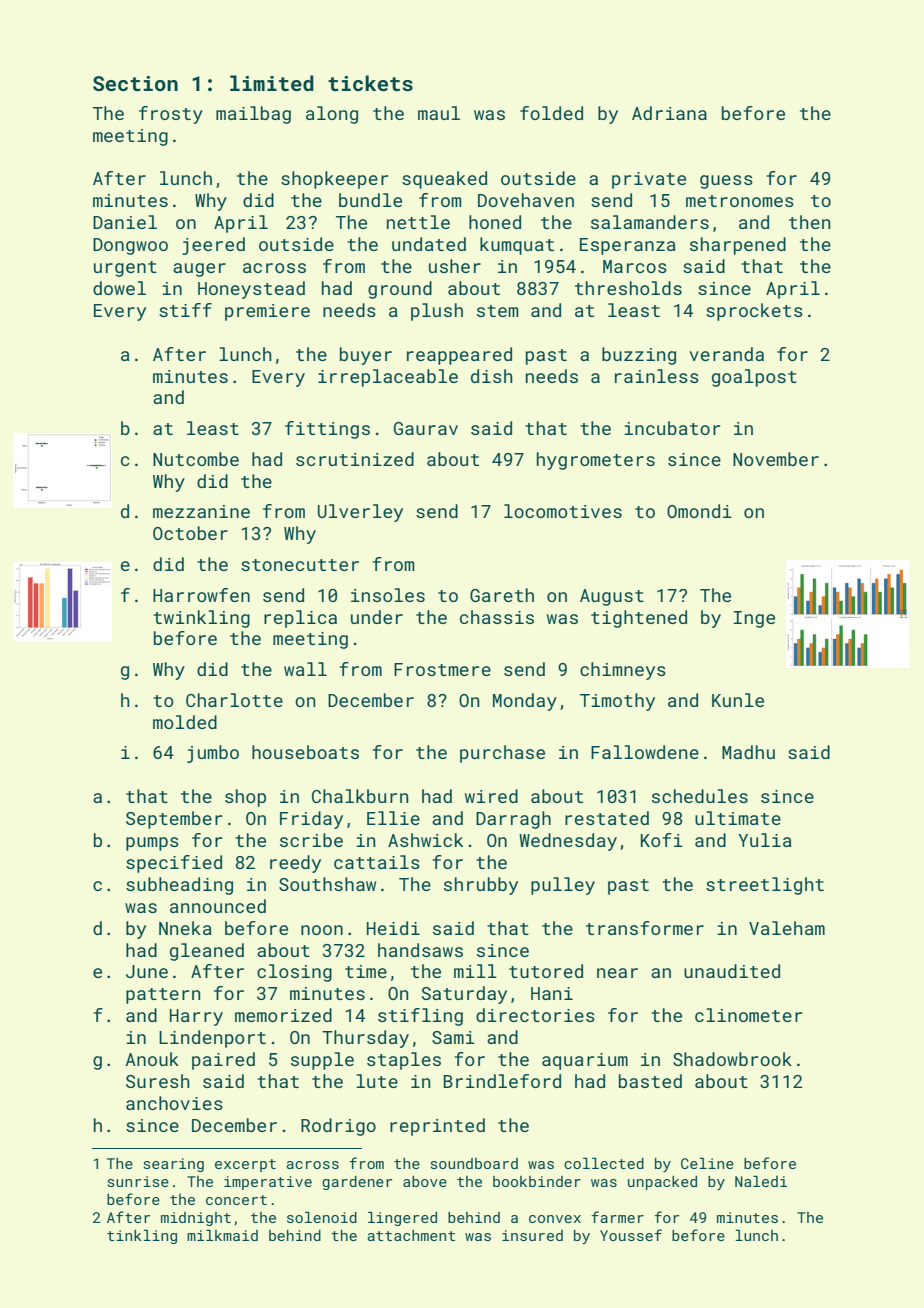 This screenshot has width=924, height=1308. Describe the element at coordinates (492, 376) in the screenshot. I see `dish` at that location.
